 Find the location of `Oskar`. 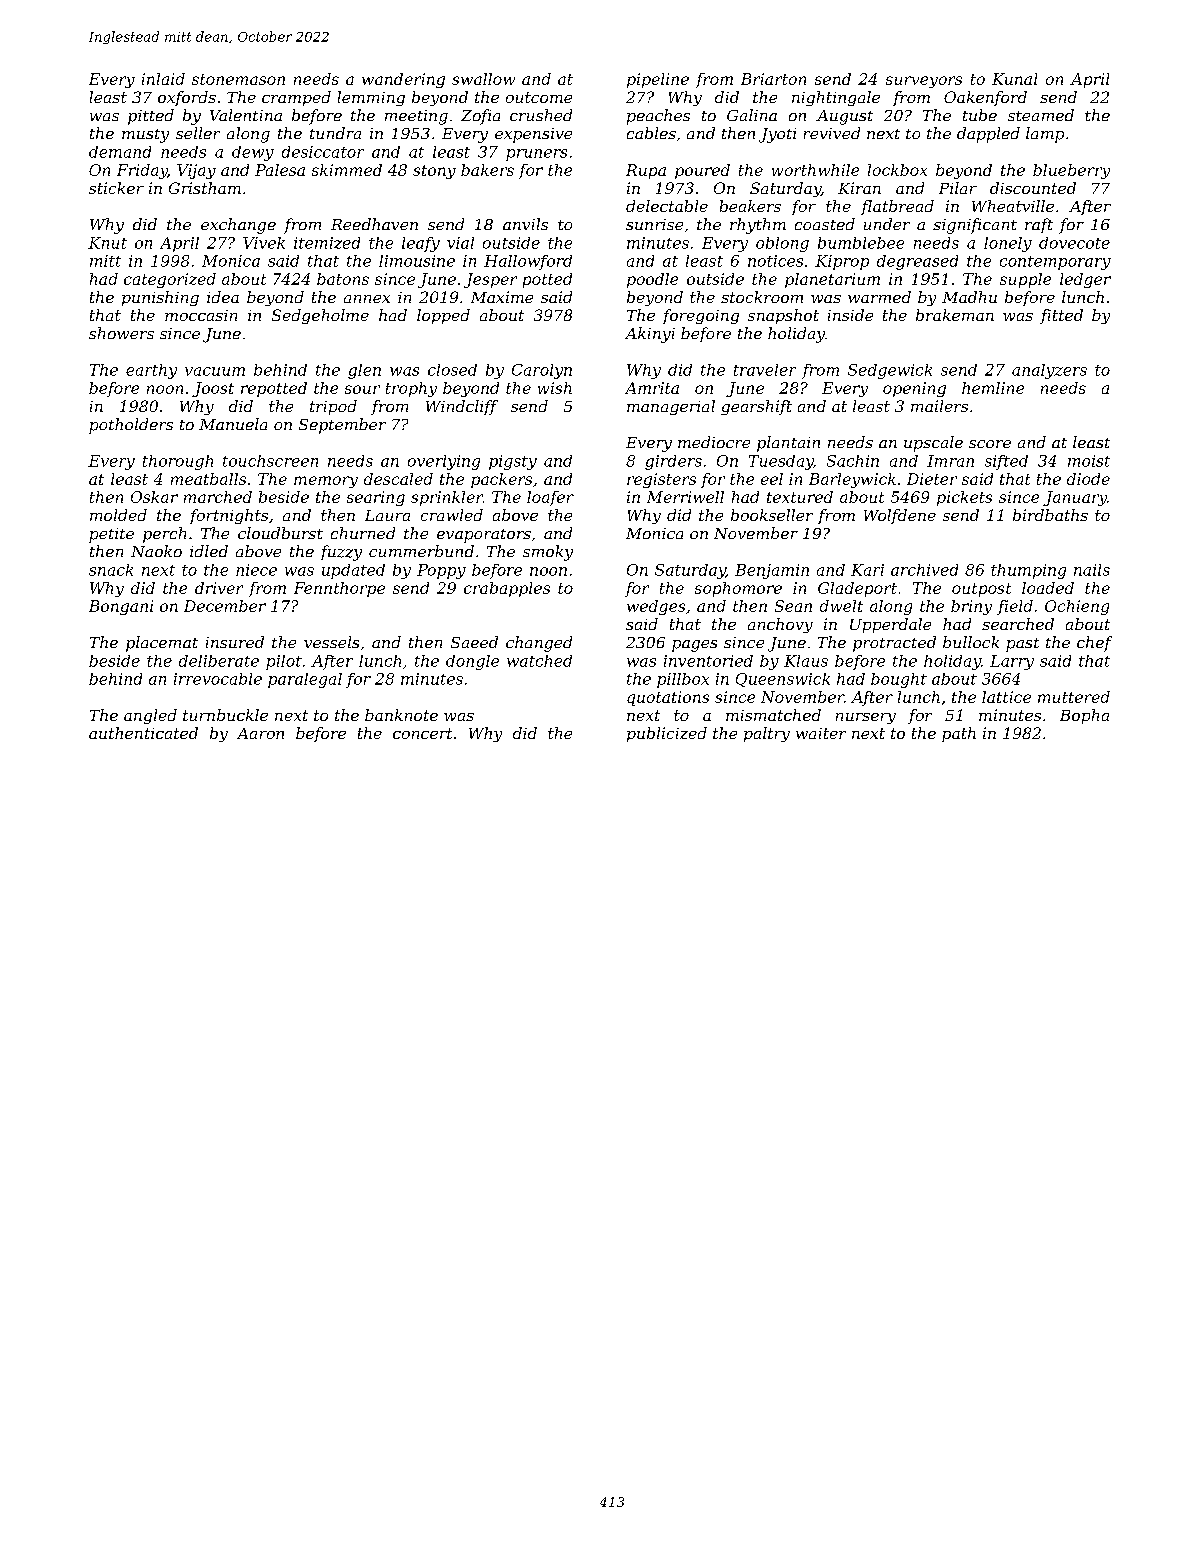

Oskar is located at coordinates (154, 497).
